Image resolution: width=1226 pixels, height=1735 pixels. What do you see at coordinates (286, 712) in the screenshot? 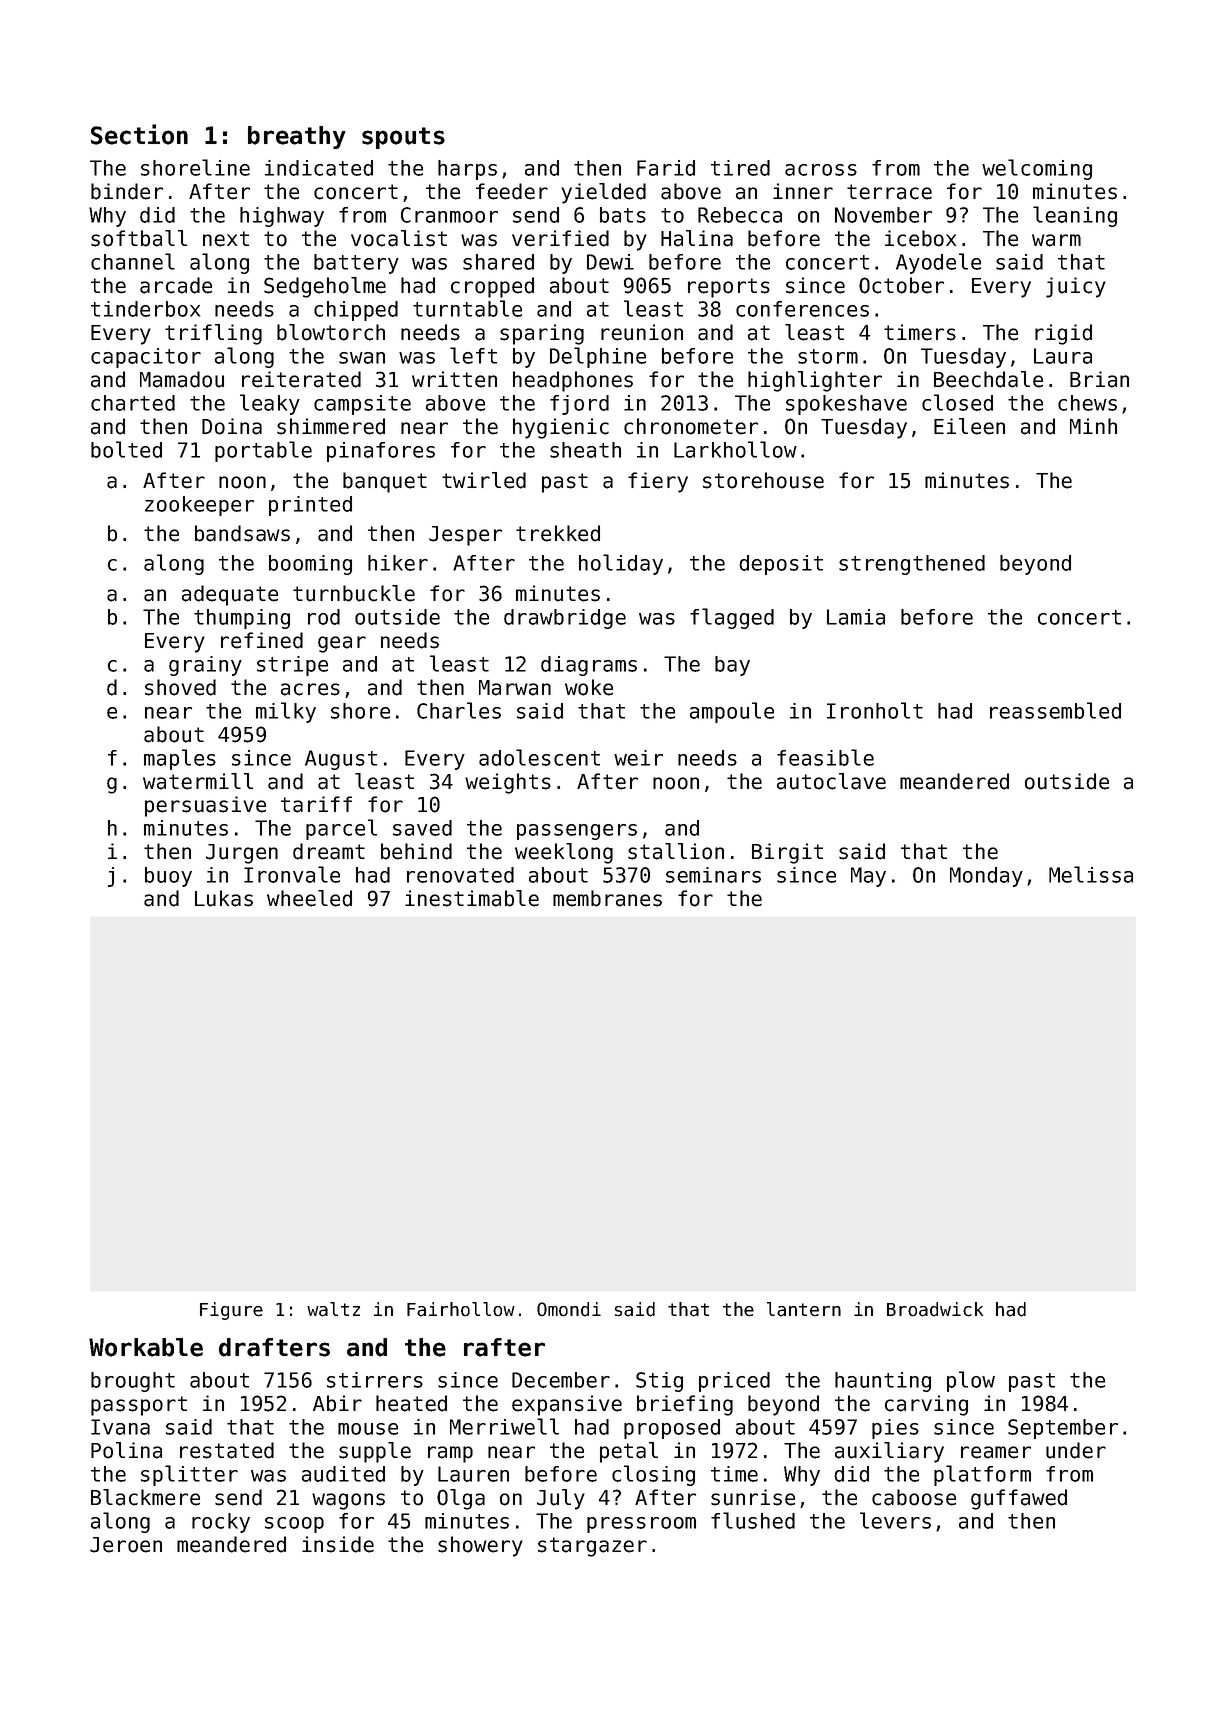
I see `milky` at bounding box center [286, 712].
